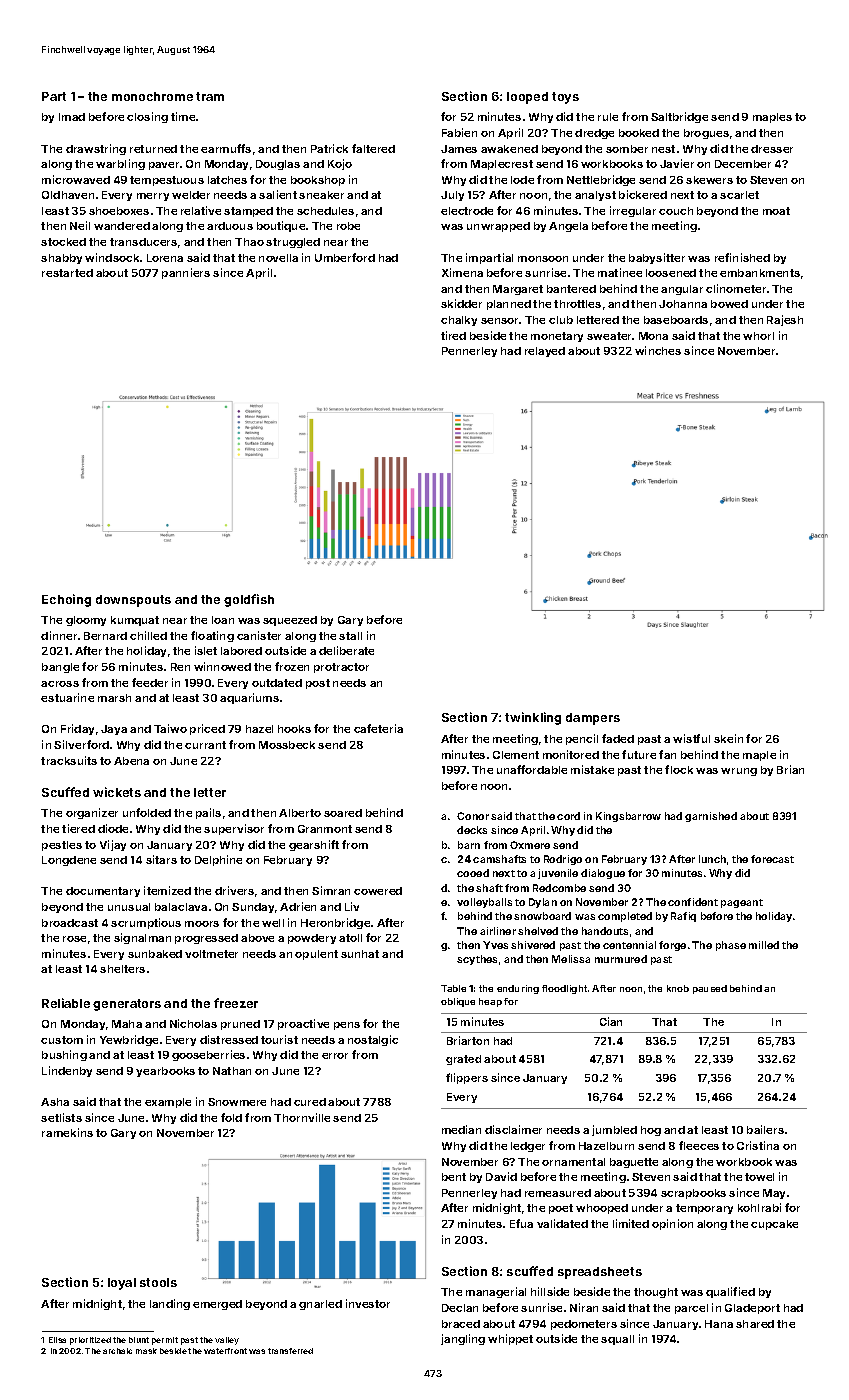  Describe the element at coordinates (676, 320) in the screenshot. I see `baseboards` at that location.
